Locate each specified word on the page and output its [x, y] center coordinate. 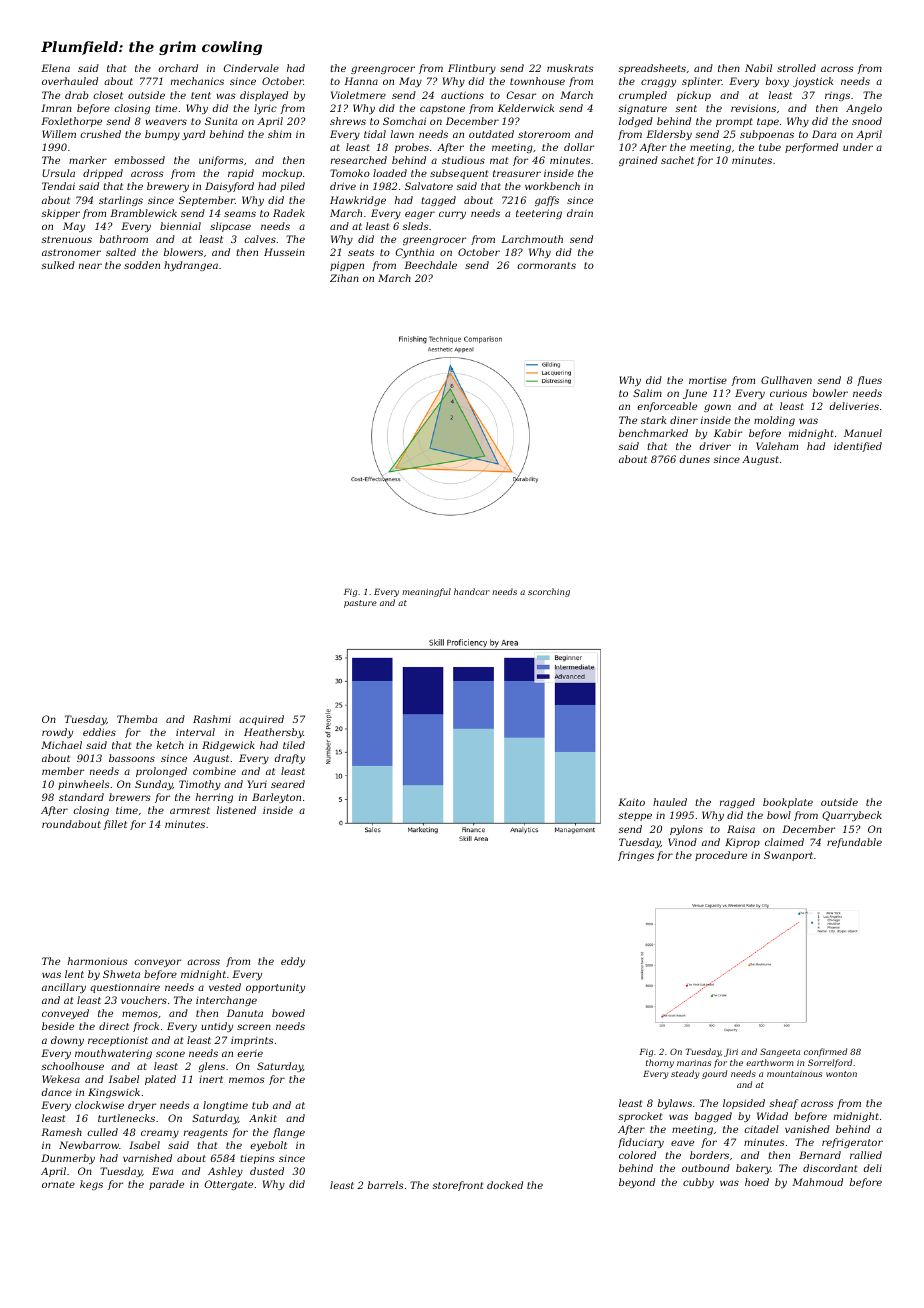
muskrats [570, 68]
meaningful [426, 592]
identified [858, 447]
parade [166, 1185]
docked [505, 1185]
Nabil [758, 68]
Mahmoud [817, 1182]
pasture [360, 604]
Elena [55, 68]
